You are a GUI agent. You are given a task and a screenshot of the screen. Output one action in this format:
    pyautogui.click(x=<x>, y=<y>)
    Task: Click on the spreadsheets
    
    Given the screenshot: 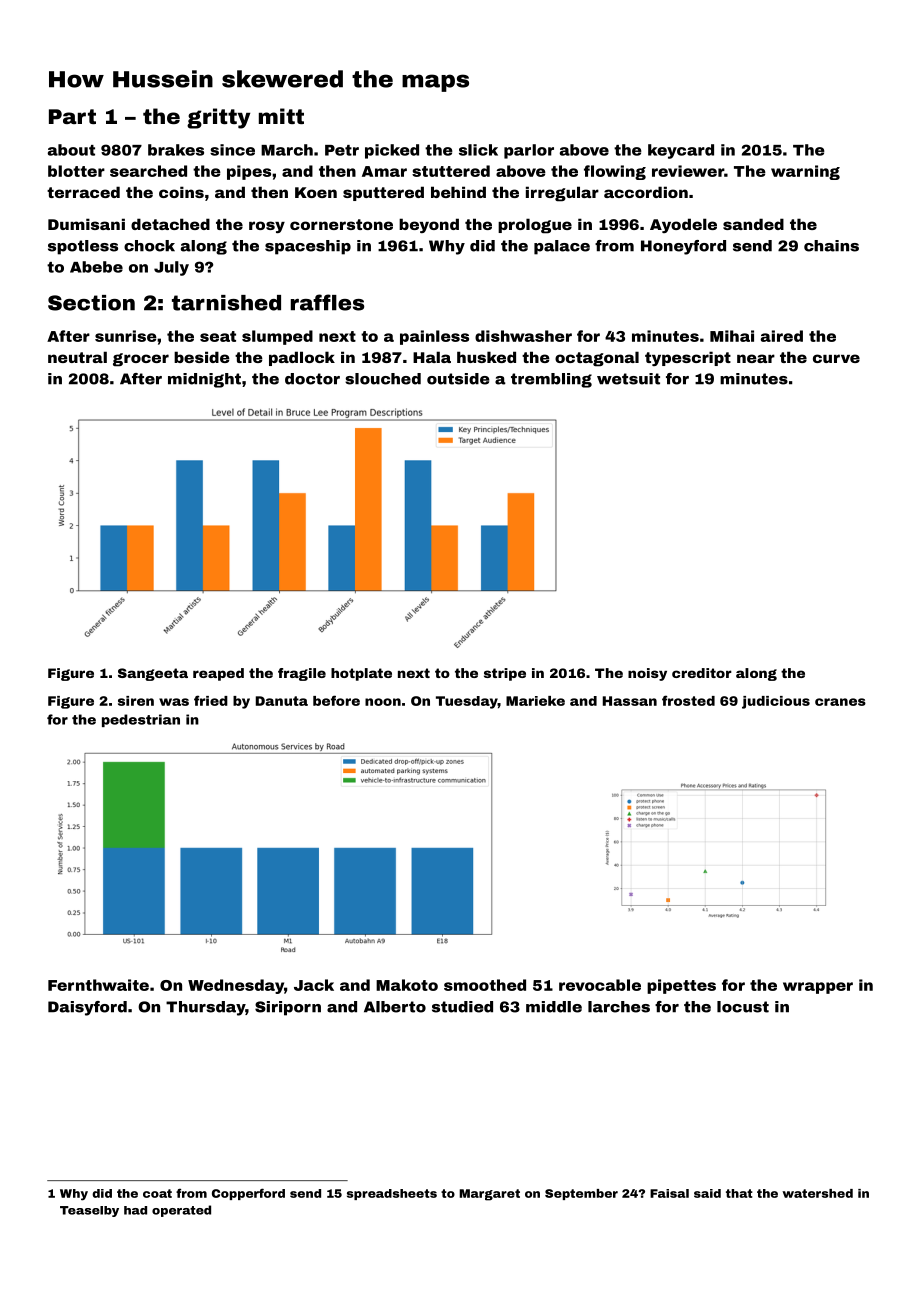 What is the action you would take?
    pyautogui.click(x=392, y=1194)
